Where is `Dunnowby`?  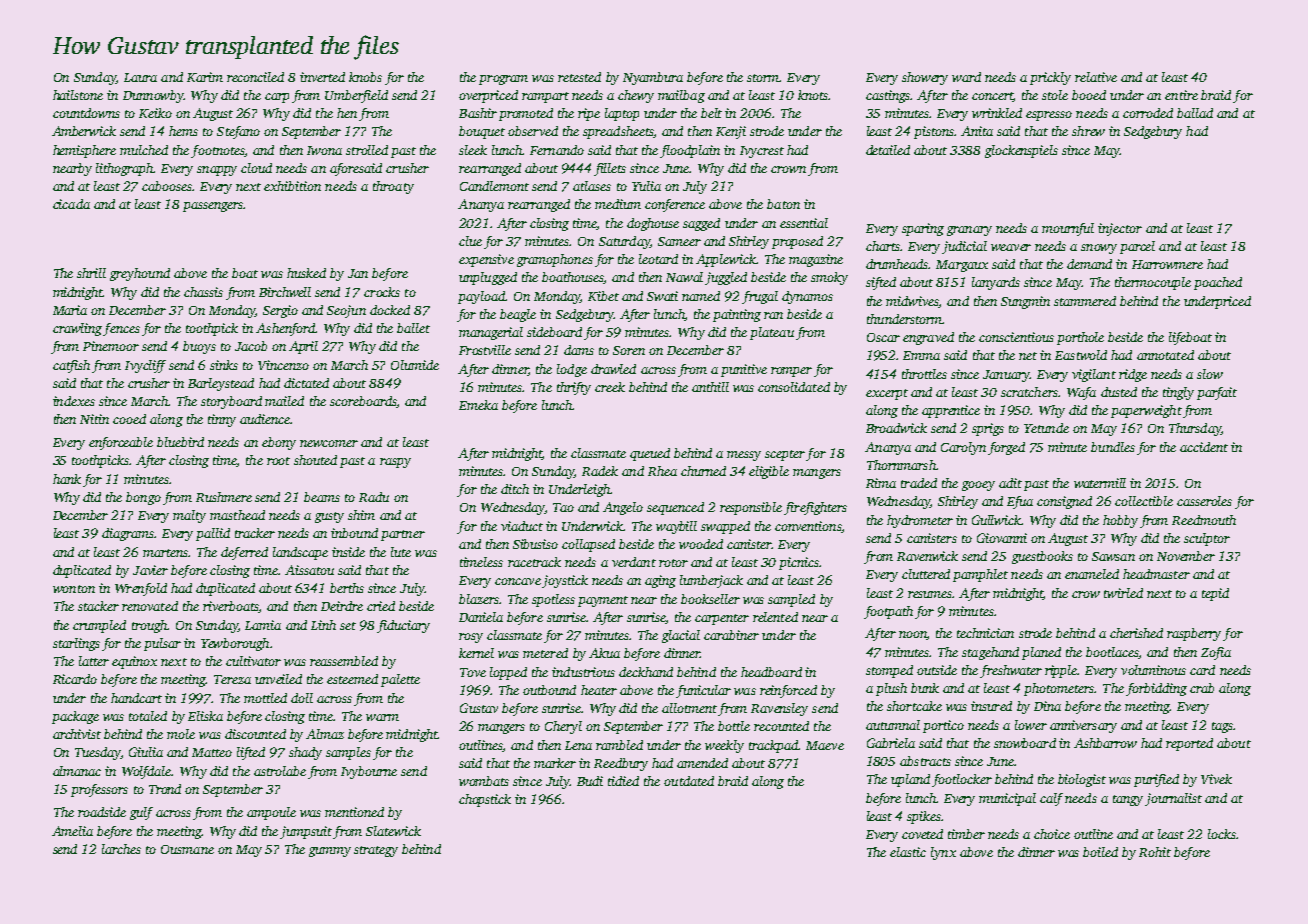 Dunnowby is located at coordinates (153, 96).
